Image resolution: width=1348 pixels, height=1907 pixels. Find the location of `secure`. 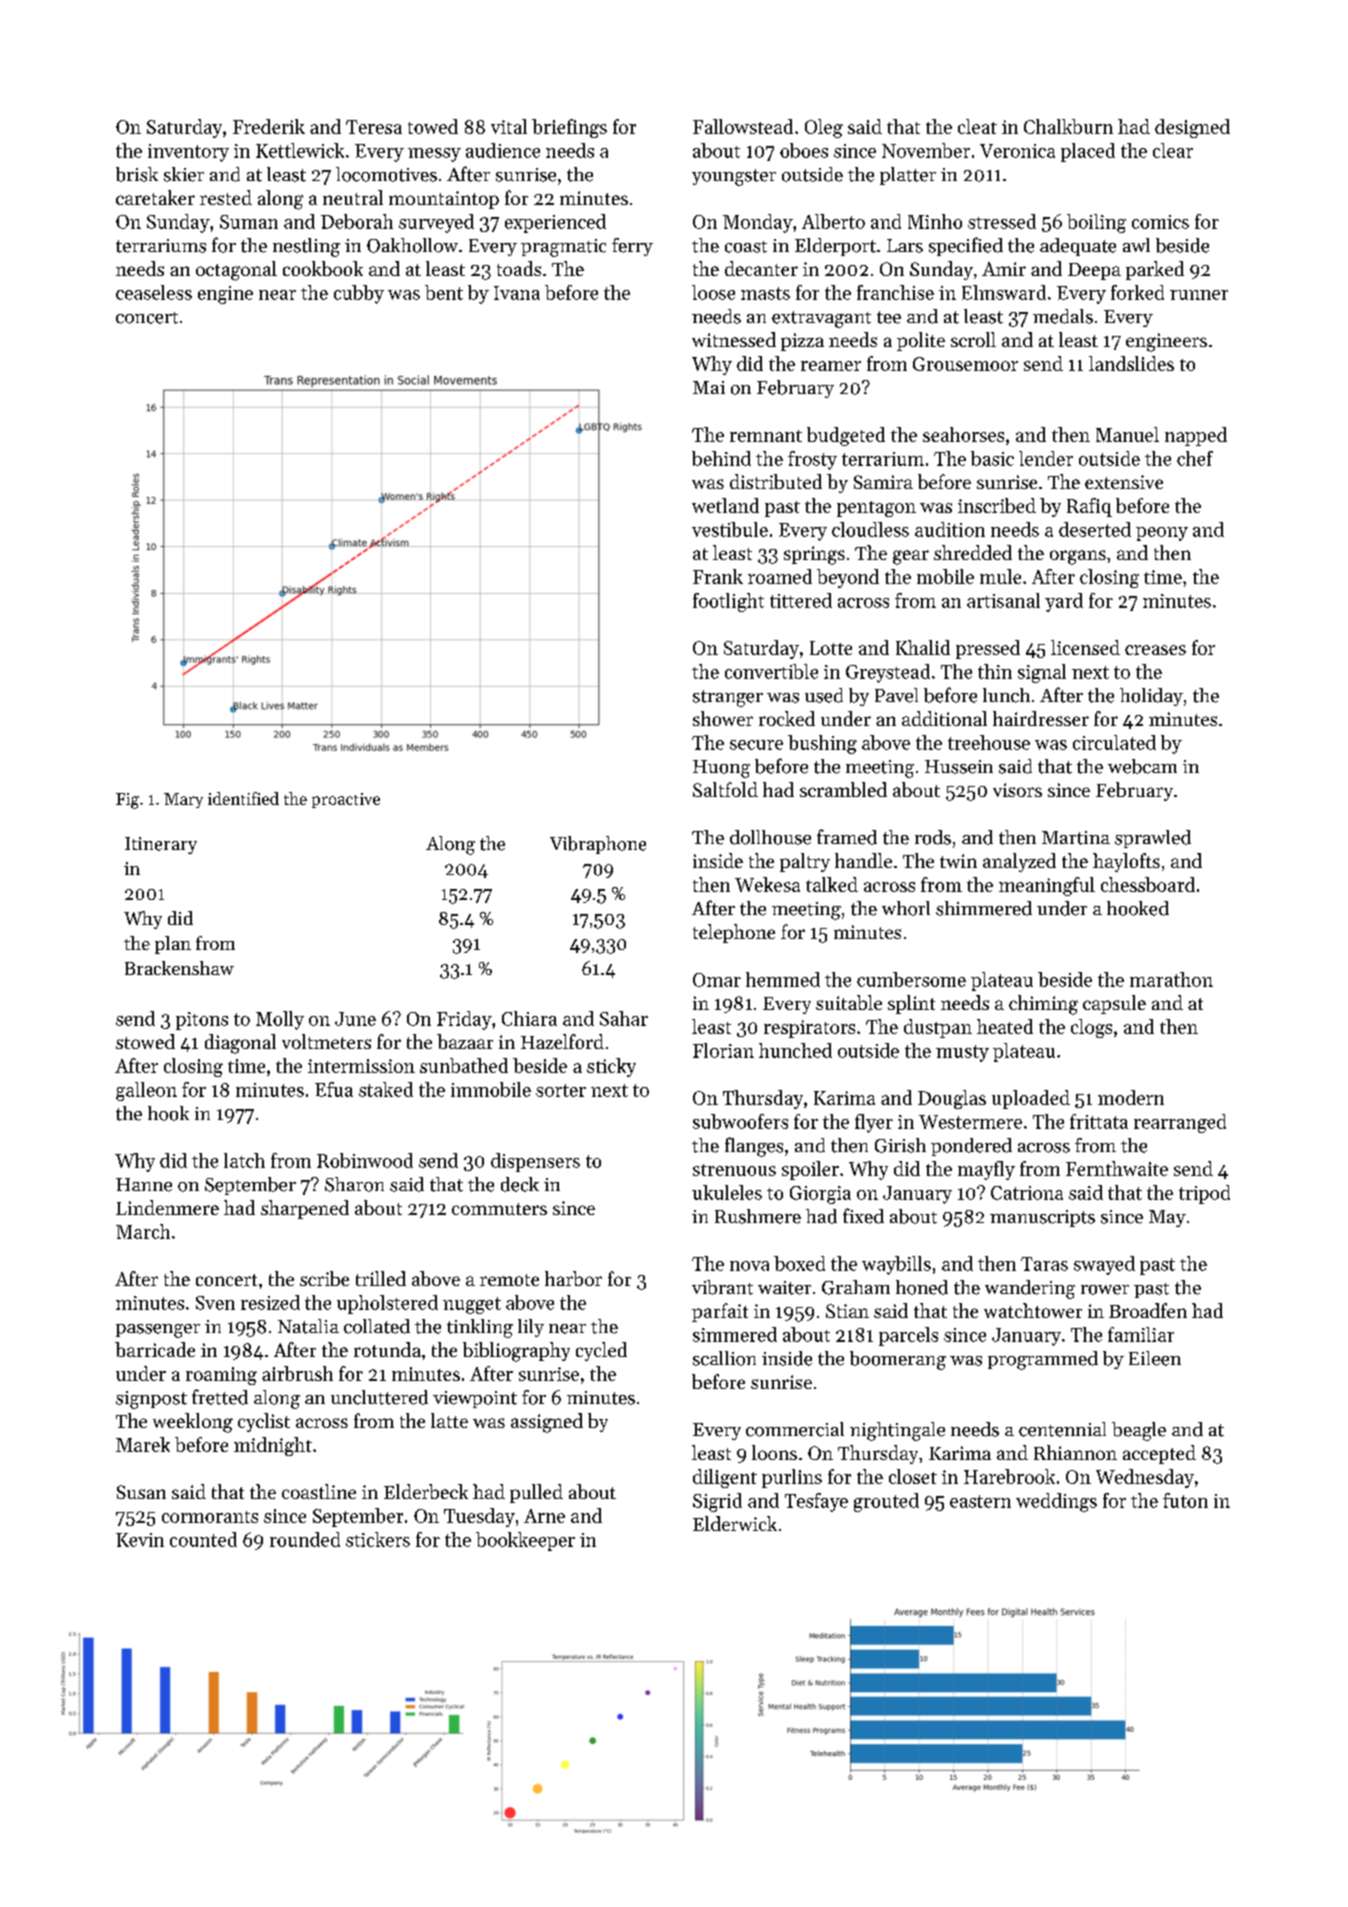

secure is located at coordinates (756, 745).
